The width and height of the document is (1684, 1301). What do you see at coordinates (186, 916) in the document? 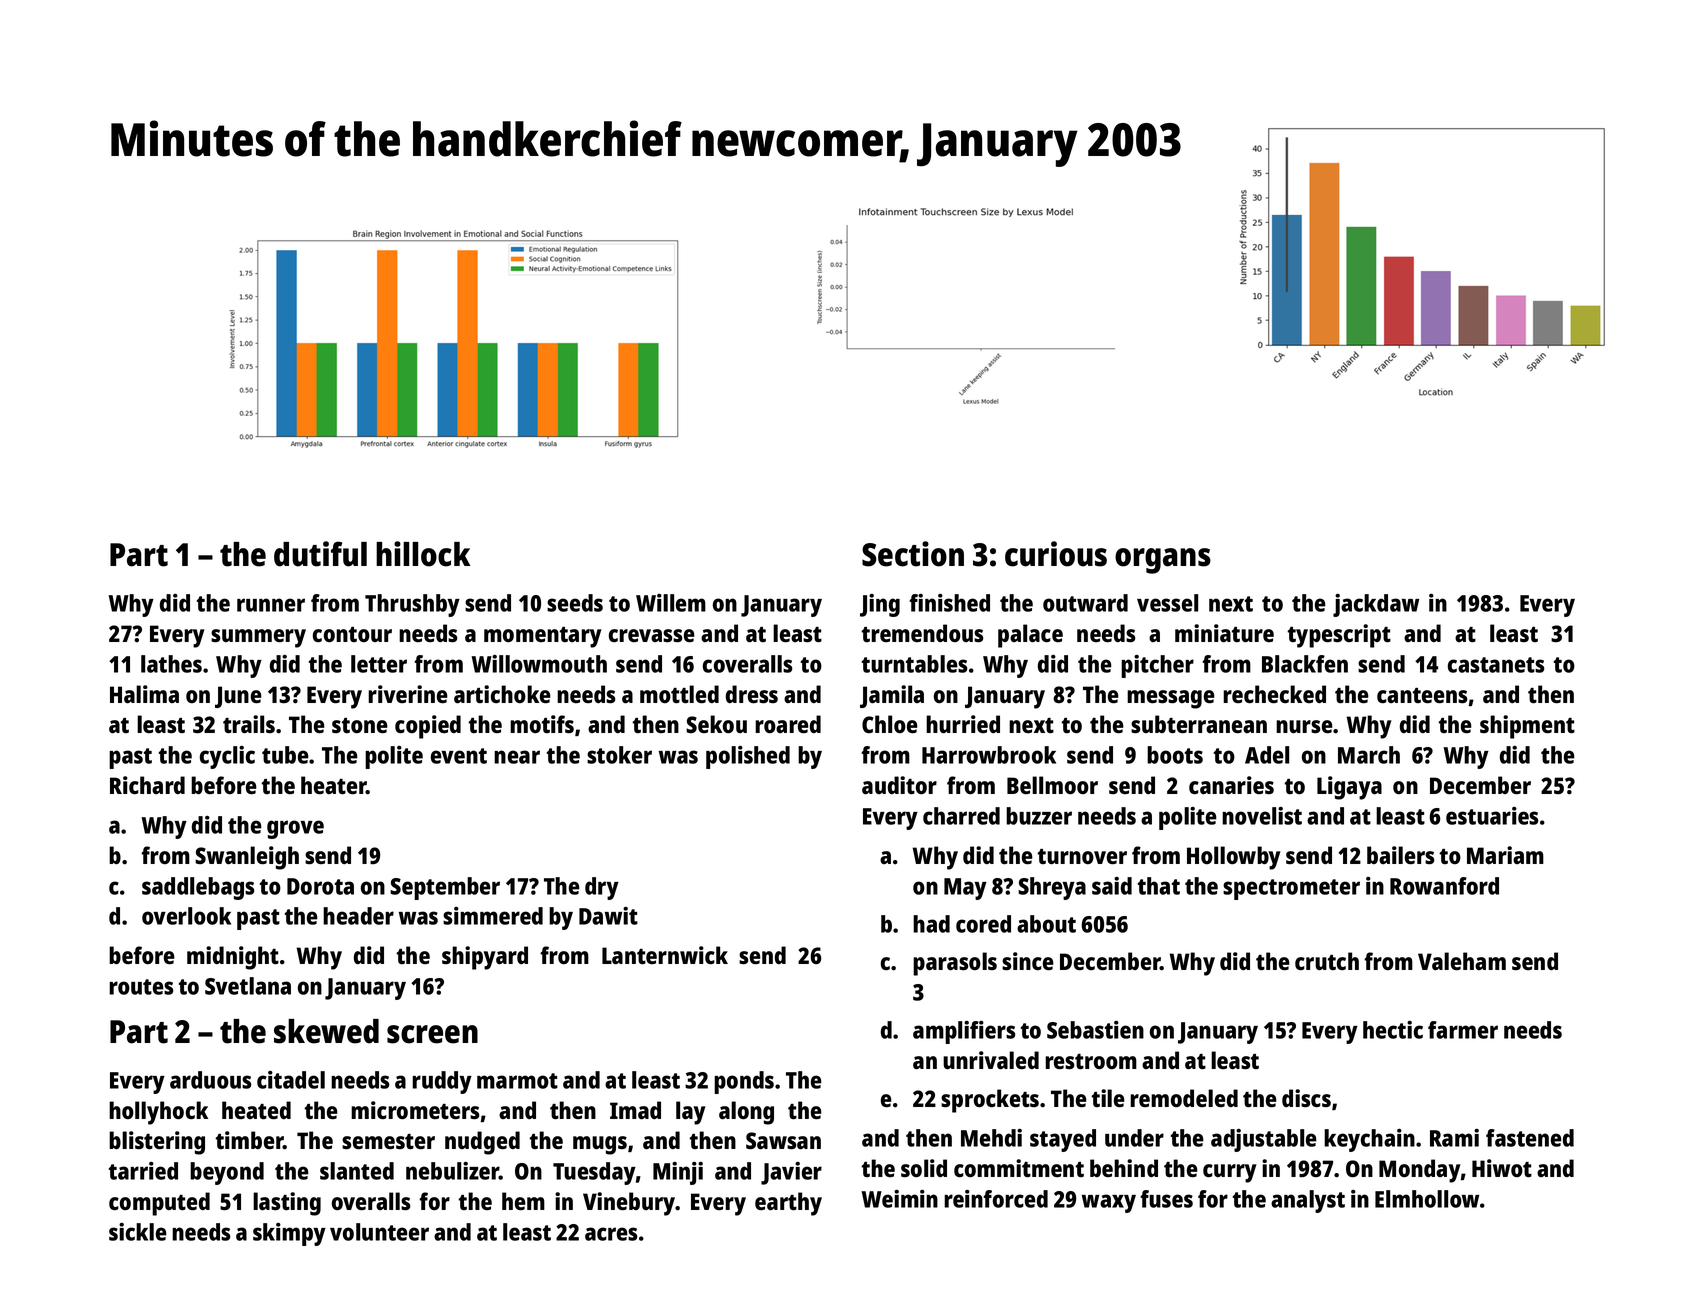
I see `overlook` at bounding box center [186, 916].
